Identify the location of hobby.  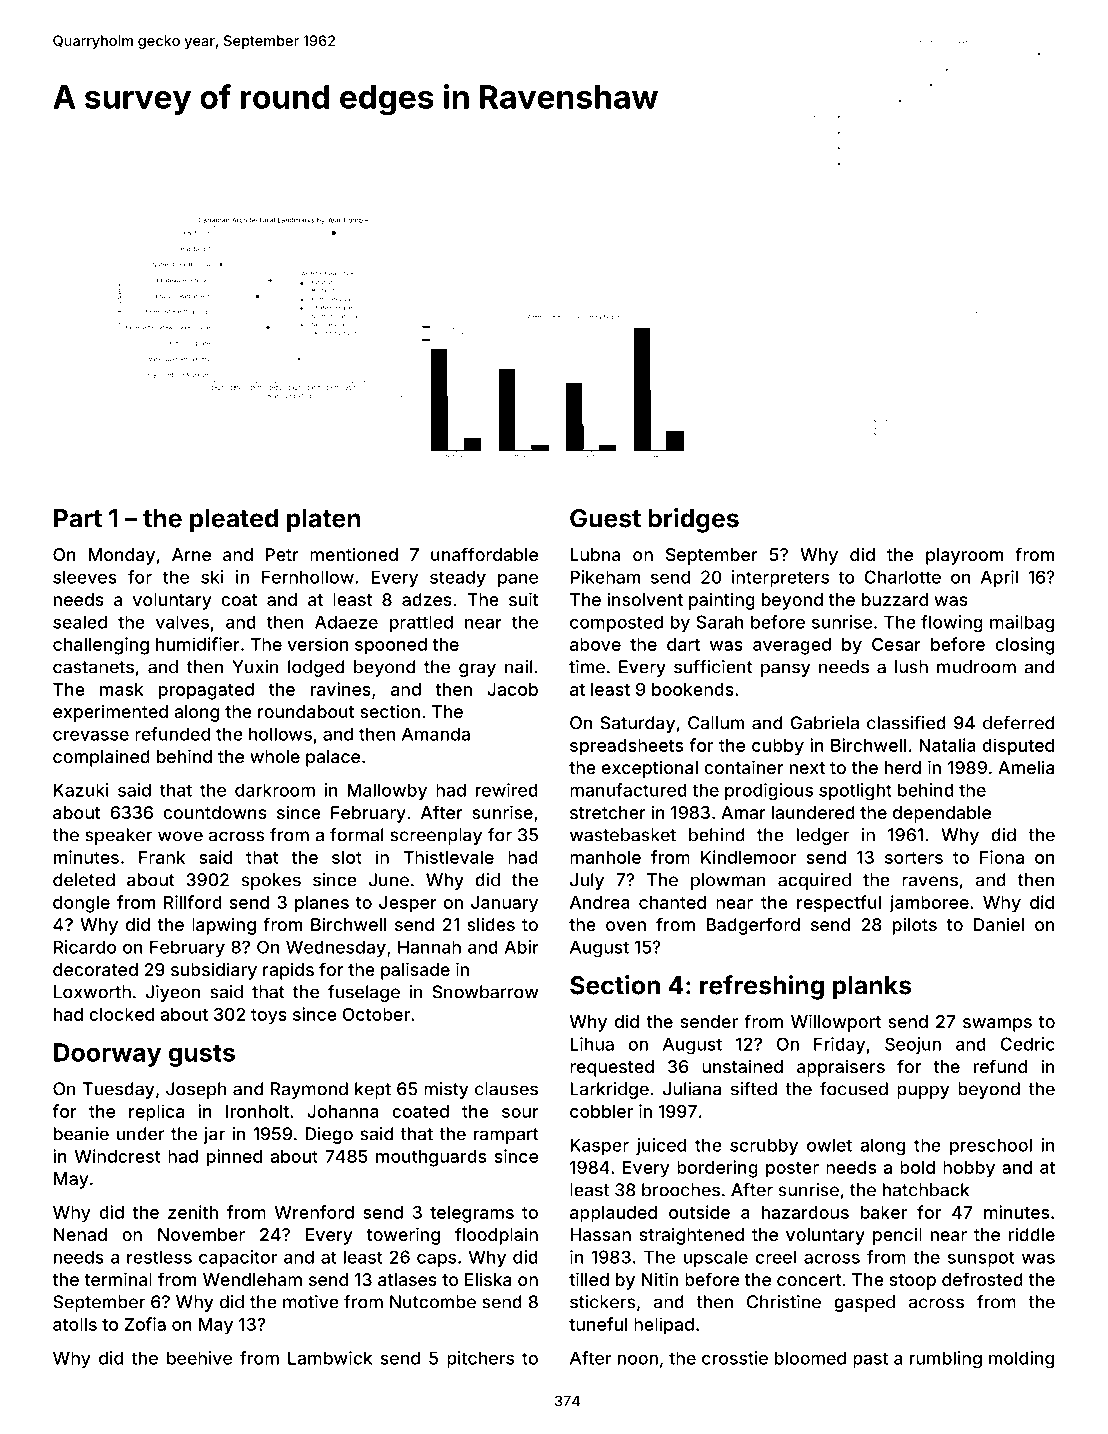
(969, 1169).
